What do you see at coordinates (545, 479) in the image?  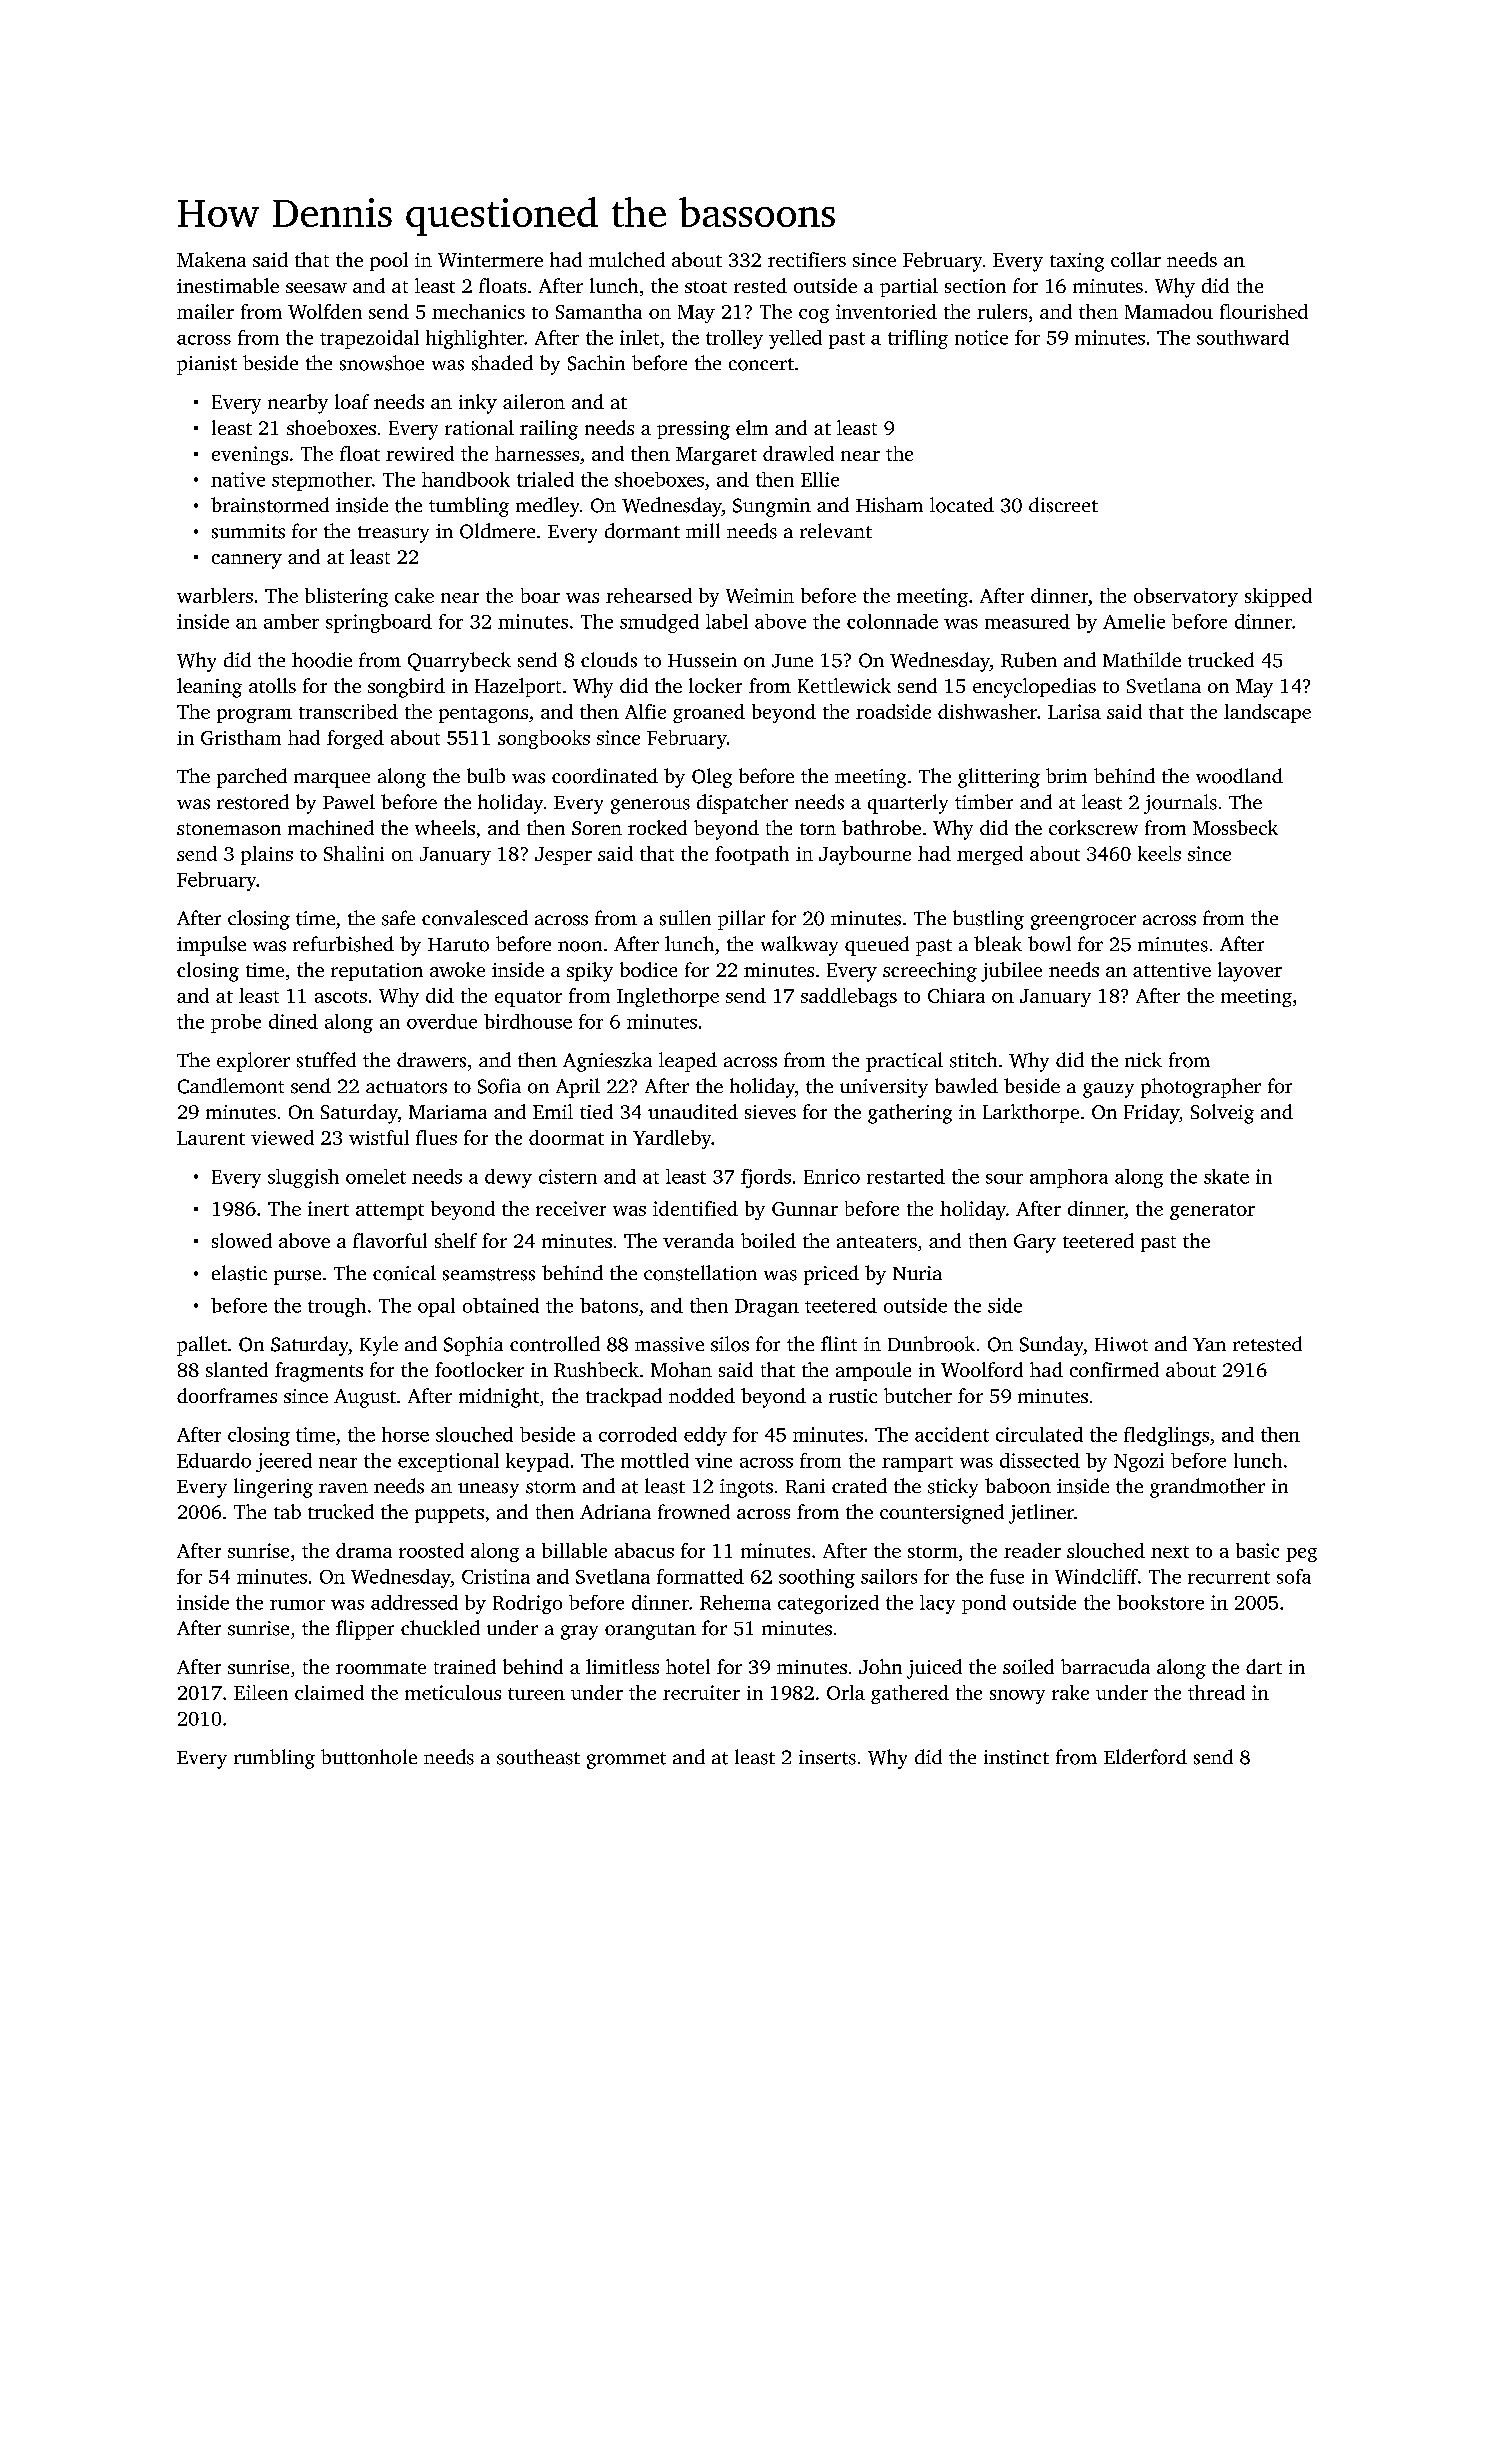 I see `trialed` at bounding box center [545, 479].
